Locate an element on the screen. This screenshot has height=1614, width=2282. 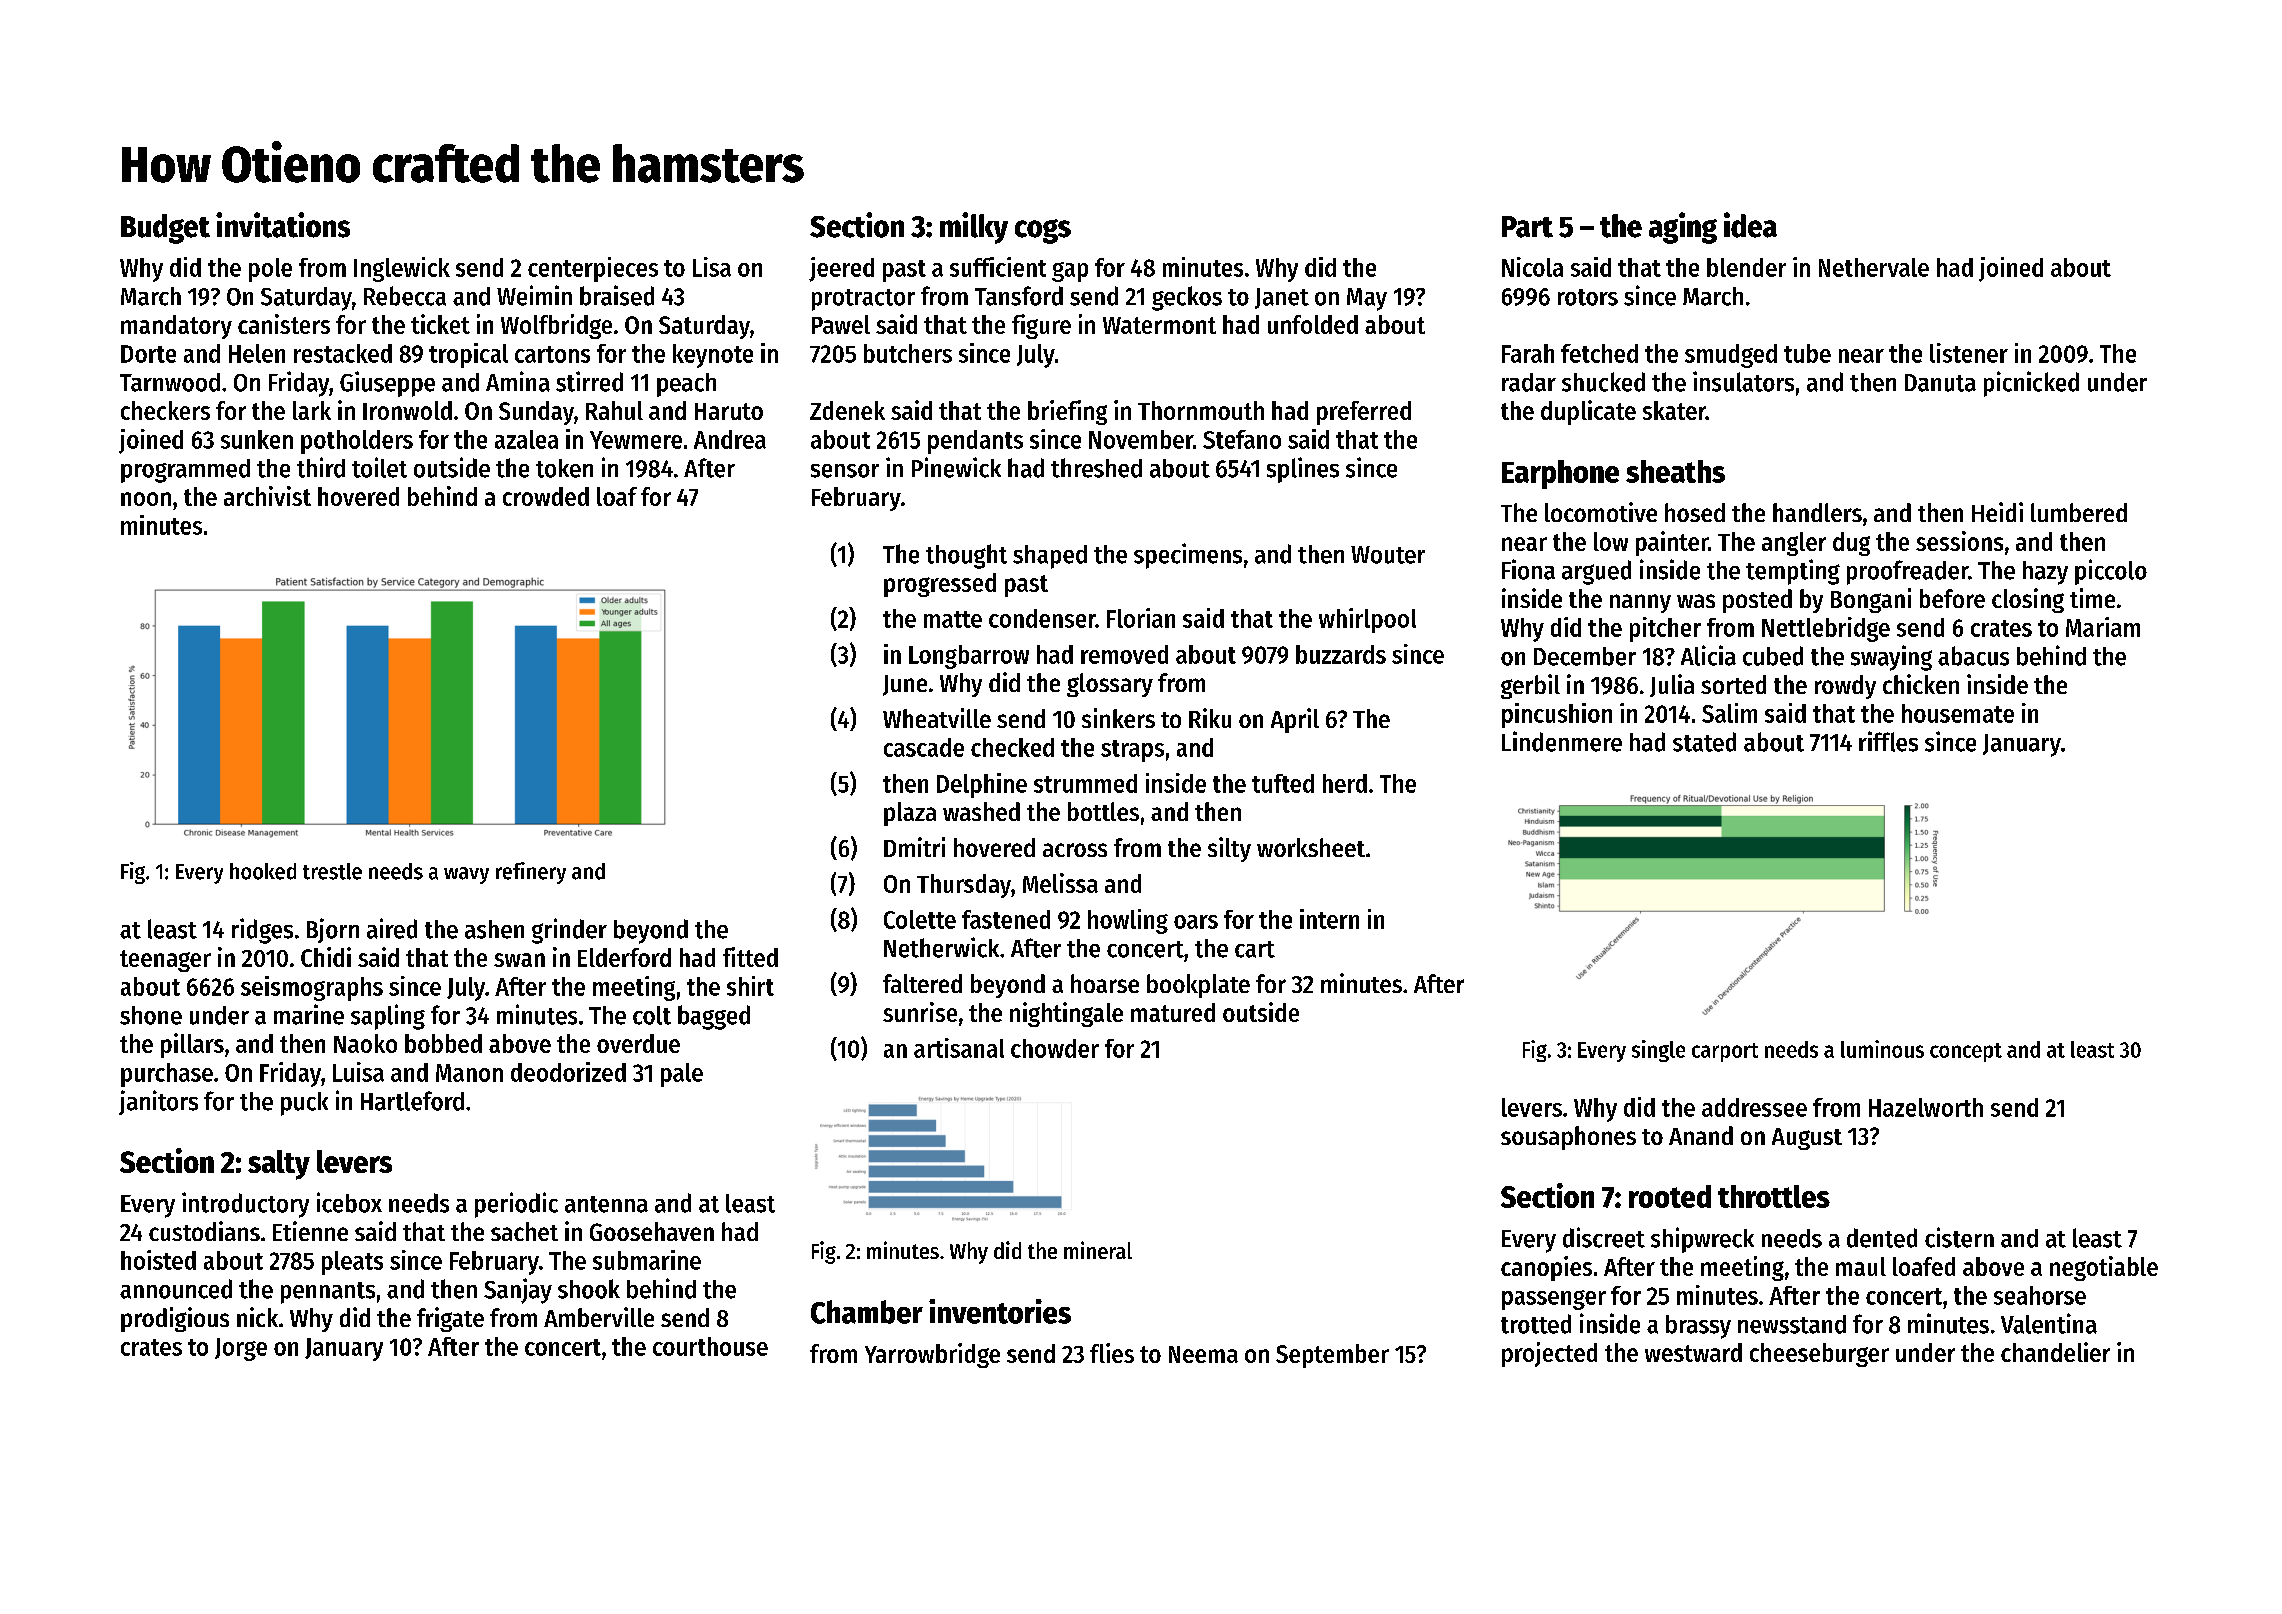
canopies is located at coordinates (1546, 1268).
